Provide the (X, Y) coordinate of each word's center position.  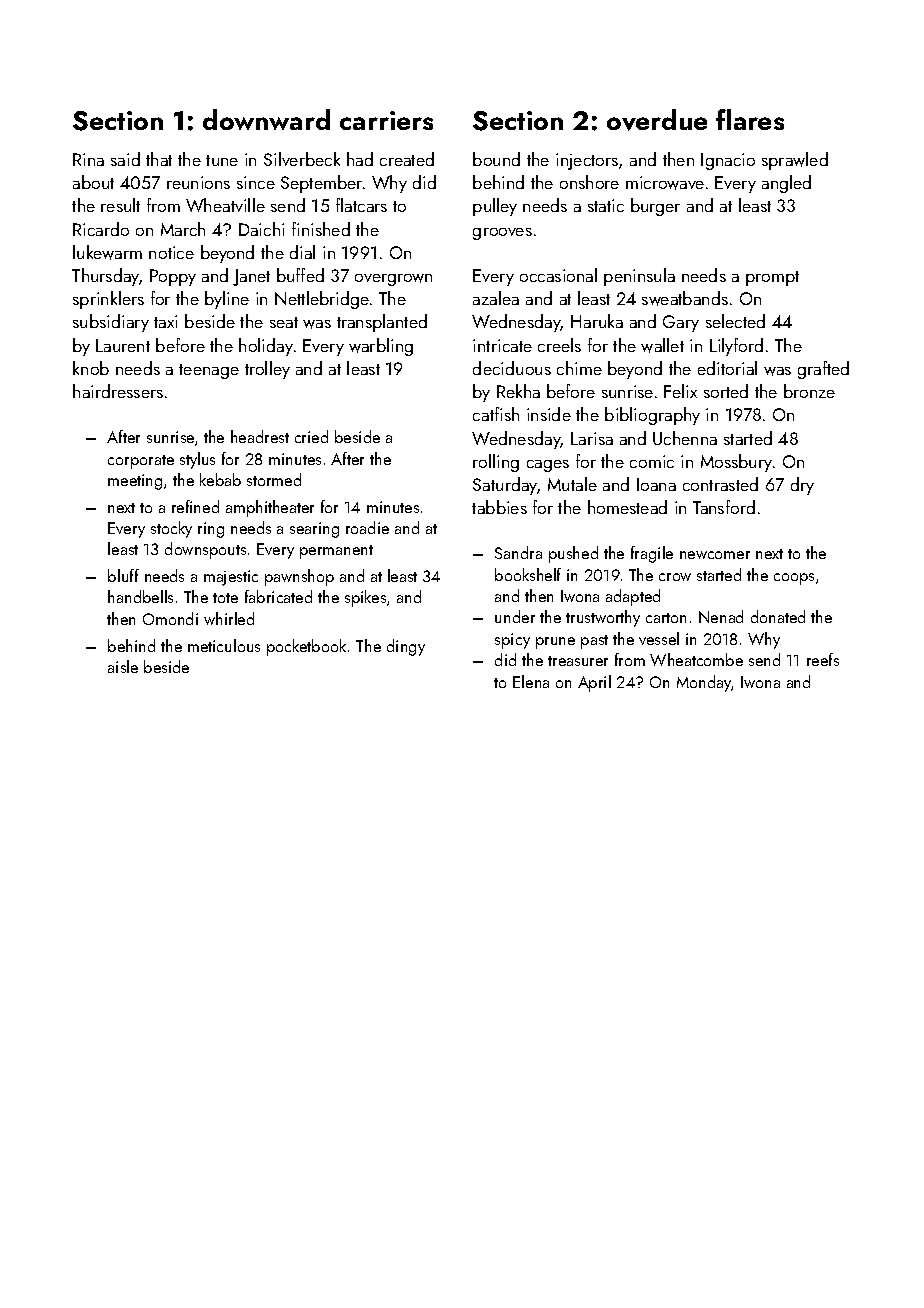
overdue (657, 120)
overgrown (393, 280)
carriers (386, 120)
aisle (123, 666)
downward (266, 119)
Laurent (123, 345)
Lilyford (736, 347)
